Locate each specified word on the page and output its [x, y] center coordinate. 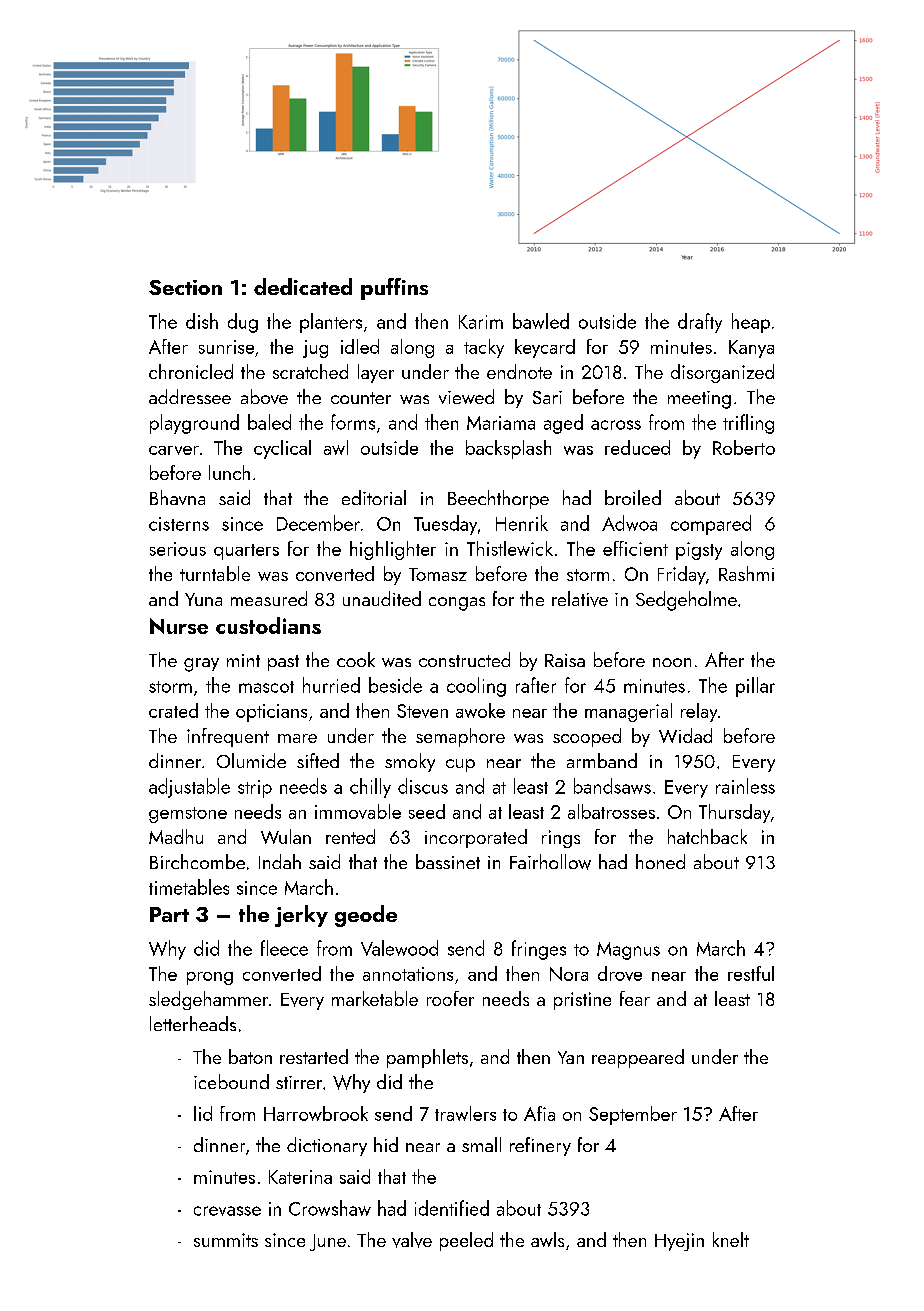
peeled [466, 1241]
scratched [310, 371]
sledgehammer [208, 1000]
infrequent [228, 737]
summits [226, 1240]
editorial [374, 497]
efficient [635, 548]
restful [751, 973]
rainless [745, 786]
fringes [539, 950]
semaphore [460, 737]
